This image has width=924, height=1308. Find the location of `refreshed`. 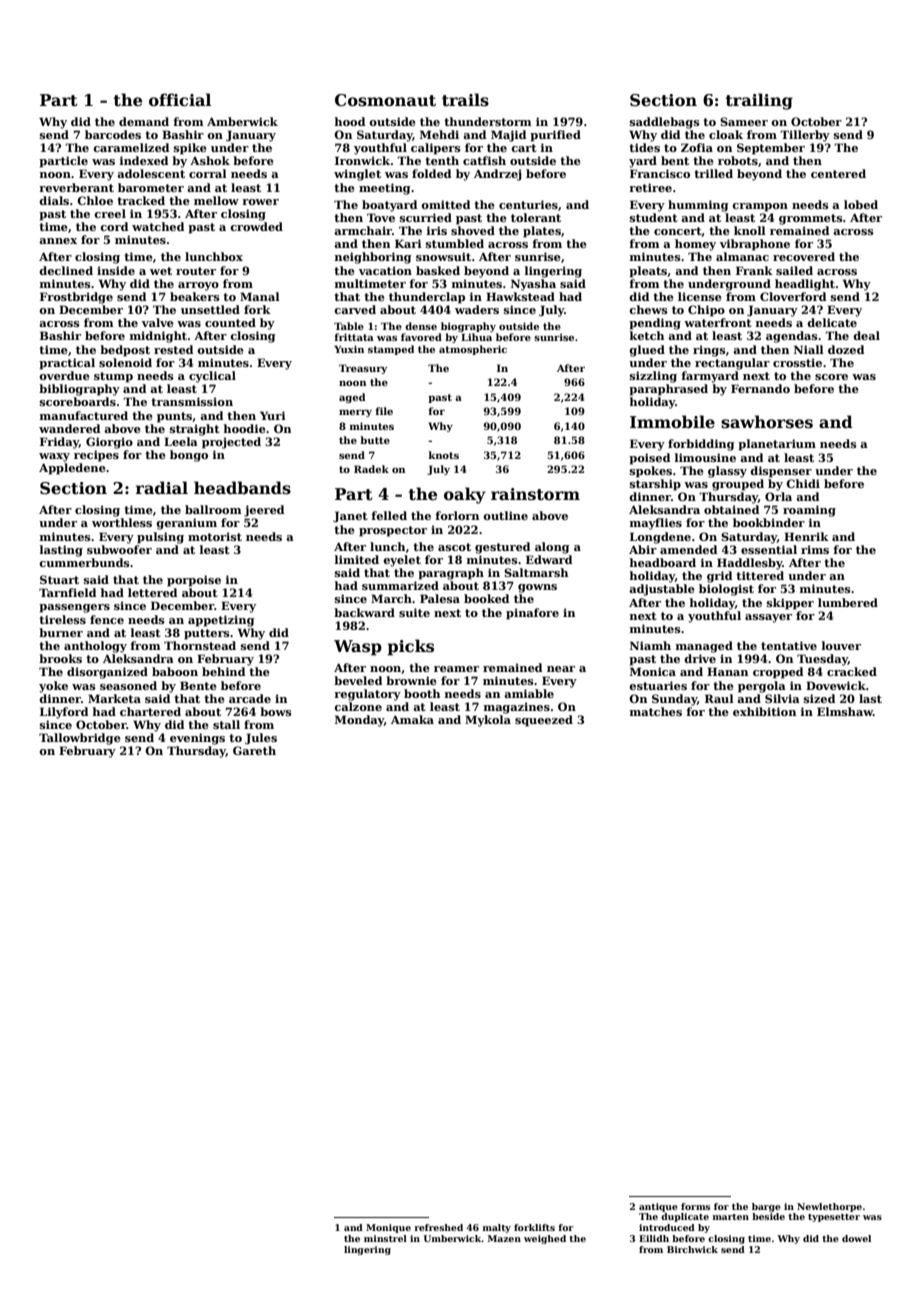

refreshed is located at coordinates (438, 1227).
